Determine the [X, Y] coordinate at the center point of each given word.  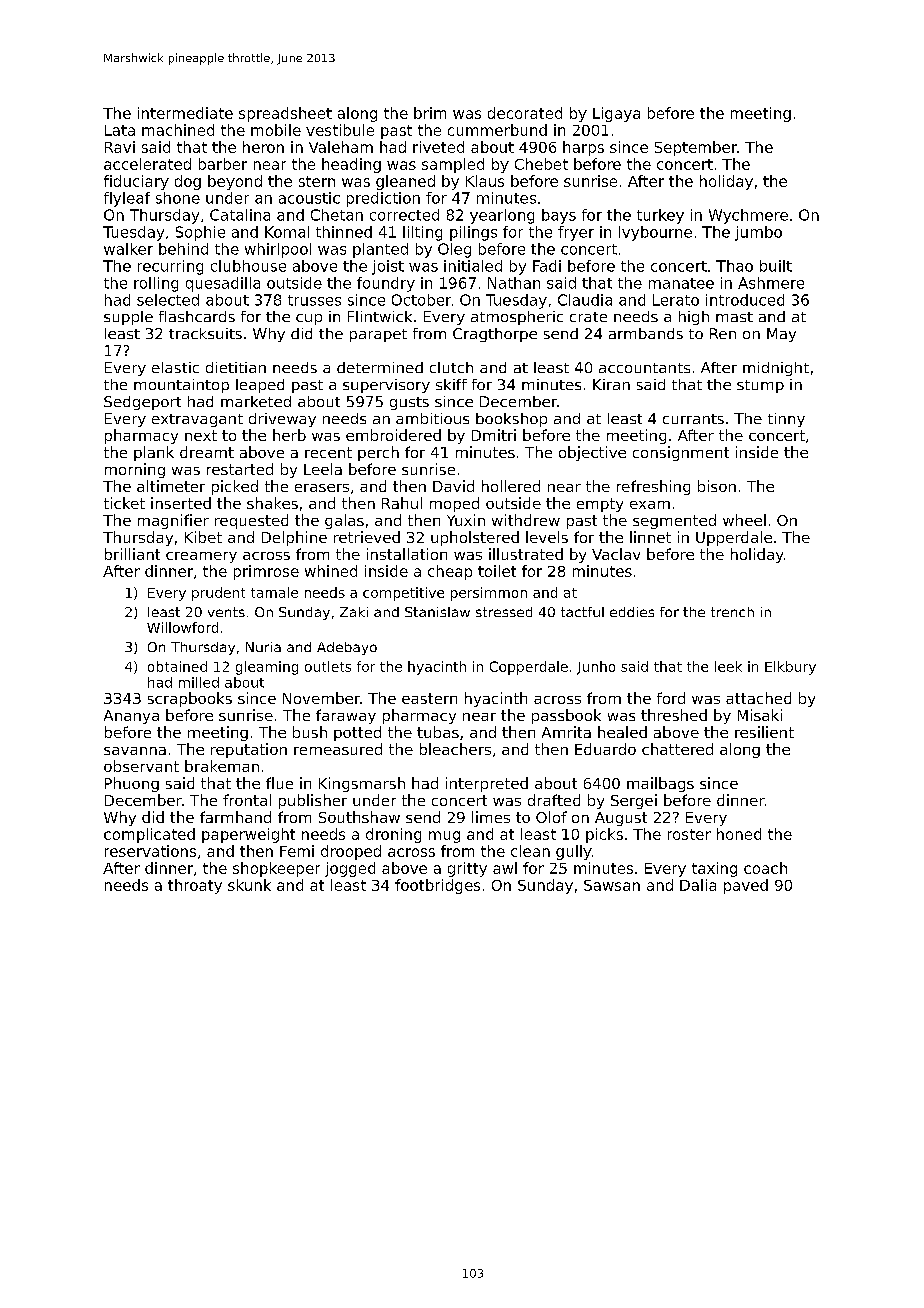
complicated [149, 835]
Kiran [611, 384]
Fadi [547, 266]
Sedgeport [142, 403]
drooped [351, 852]
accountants [644, 368]
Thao [734, 266]
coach [765, 868]
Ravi [120, 147]
